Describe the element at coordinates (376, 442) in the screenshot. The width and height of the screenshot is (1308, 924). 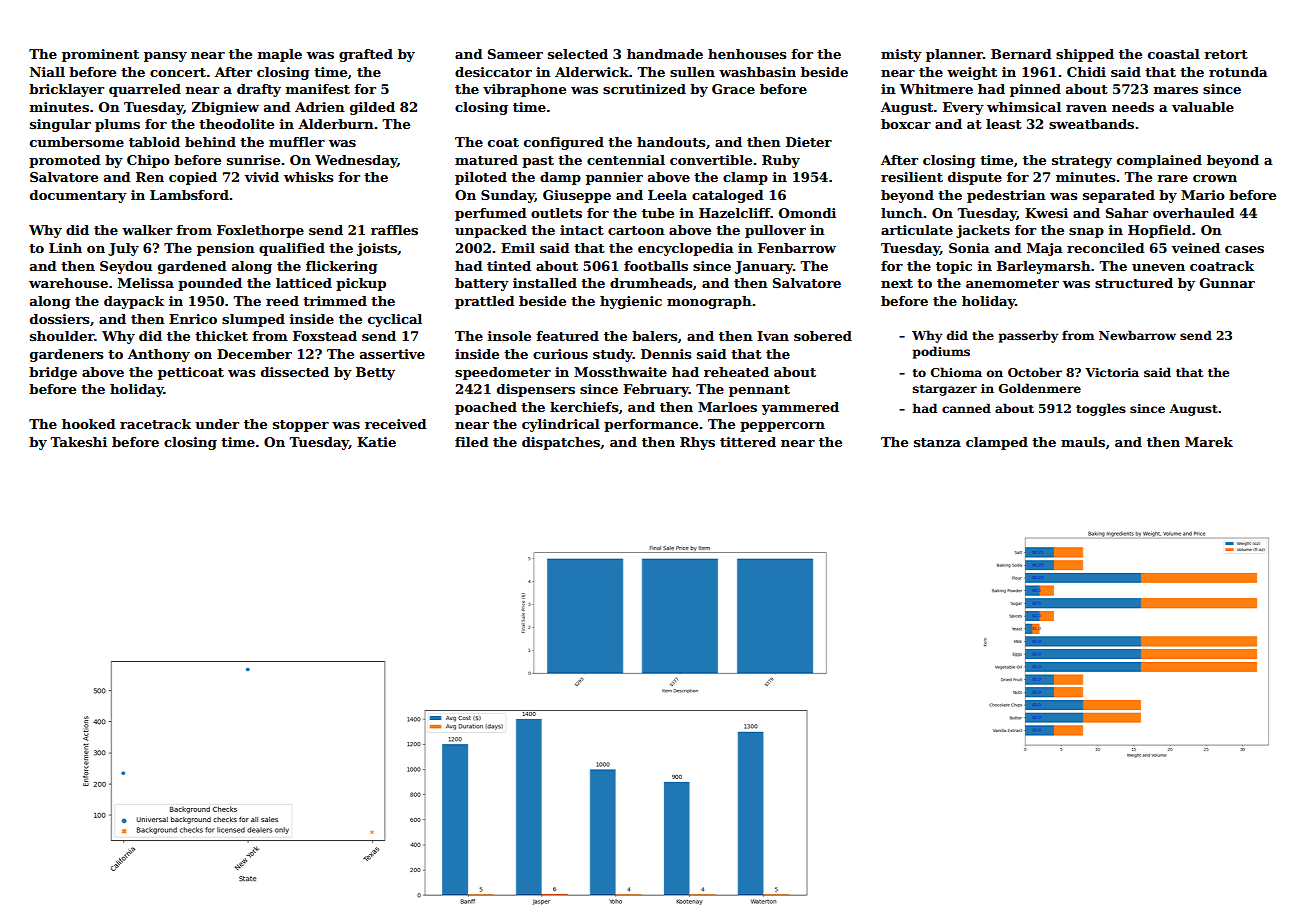
I see `Katie` at that location.
